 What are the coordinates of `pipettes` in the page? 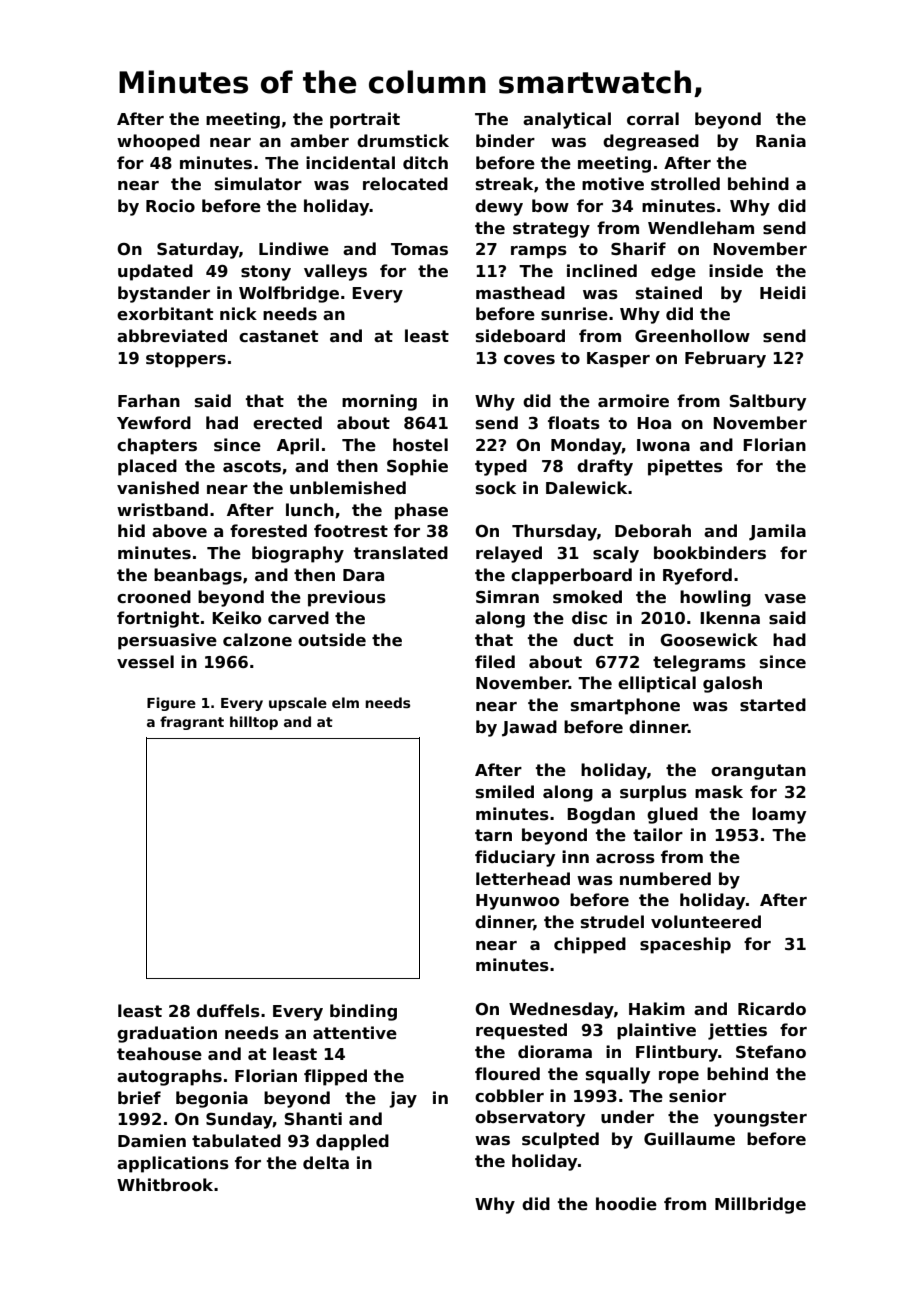 It's located at (685, 467).
